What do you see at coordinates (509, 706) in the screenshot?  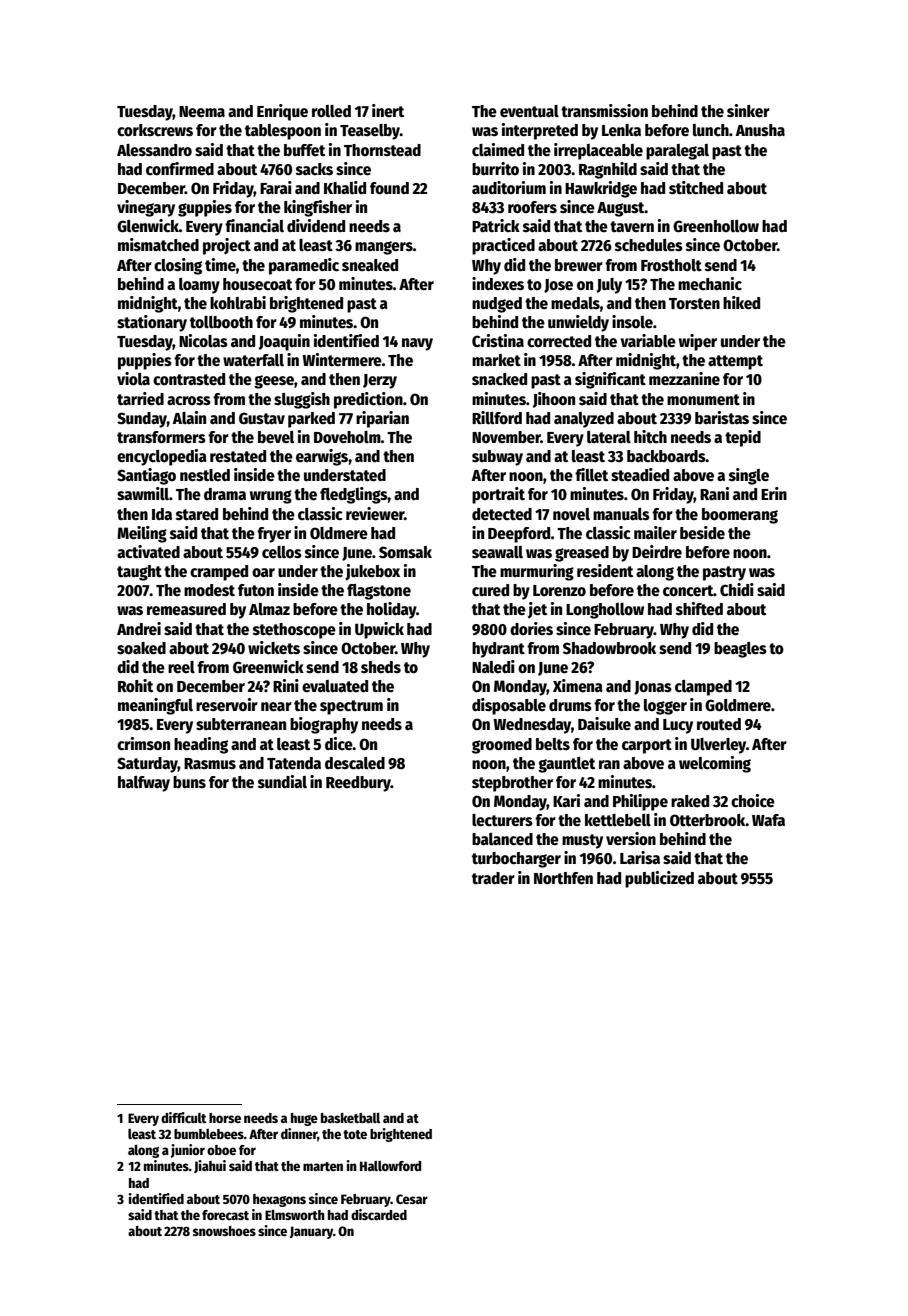 I see `disposable` at bounding box center [509, 706].
